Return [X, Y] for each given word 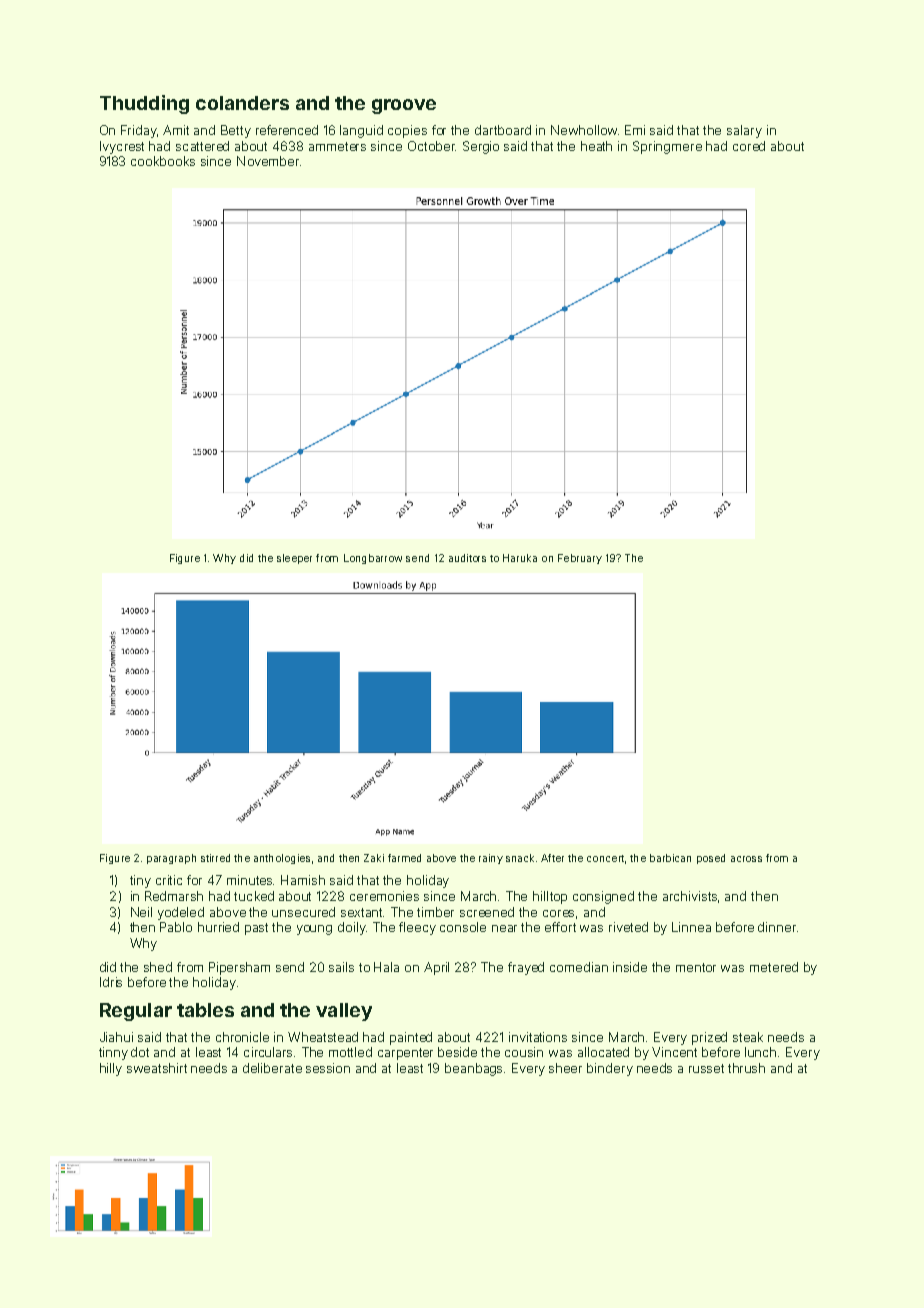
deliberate [272, 1068]
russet [706, 1068]
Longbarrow [373, 559]
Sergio [481, 147]
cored [749, 146]
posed [711, 859]
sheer [565, 1068]
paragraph [171, 859]
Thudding [144, 104]
